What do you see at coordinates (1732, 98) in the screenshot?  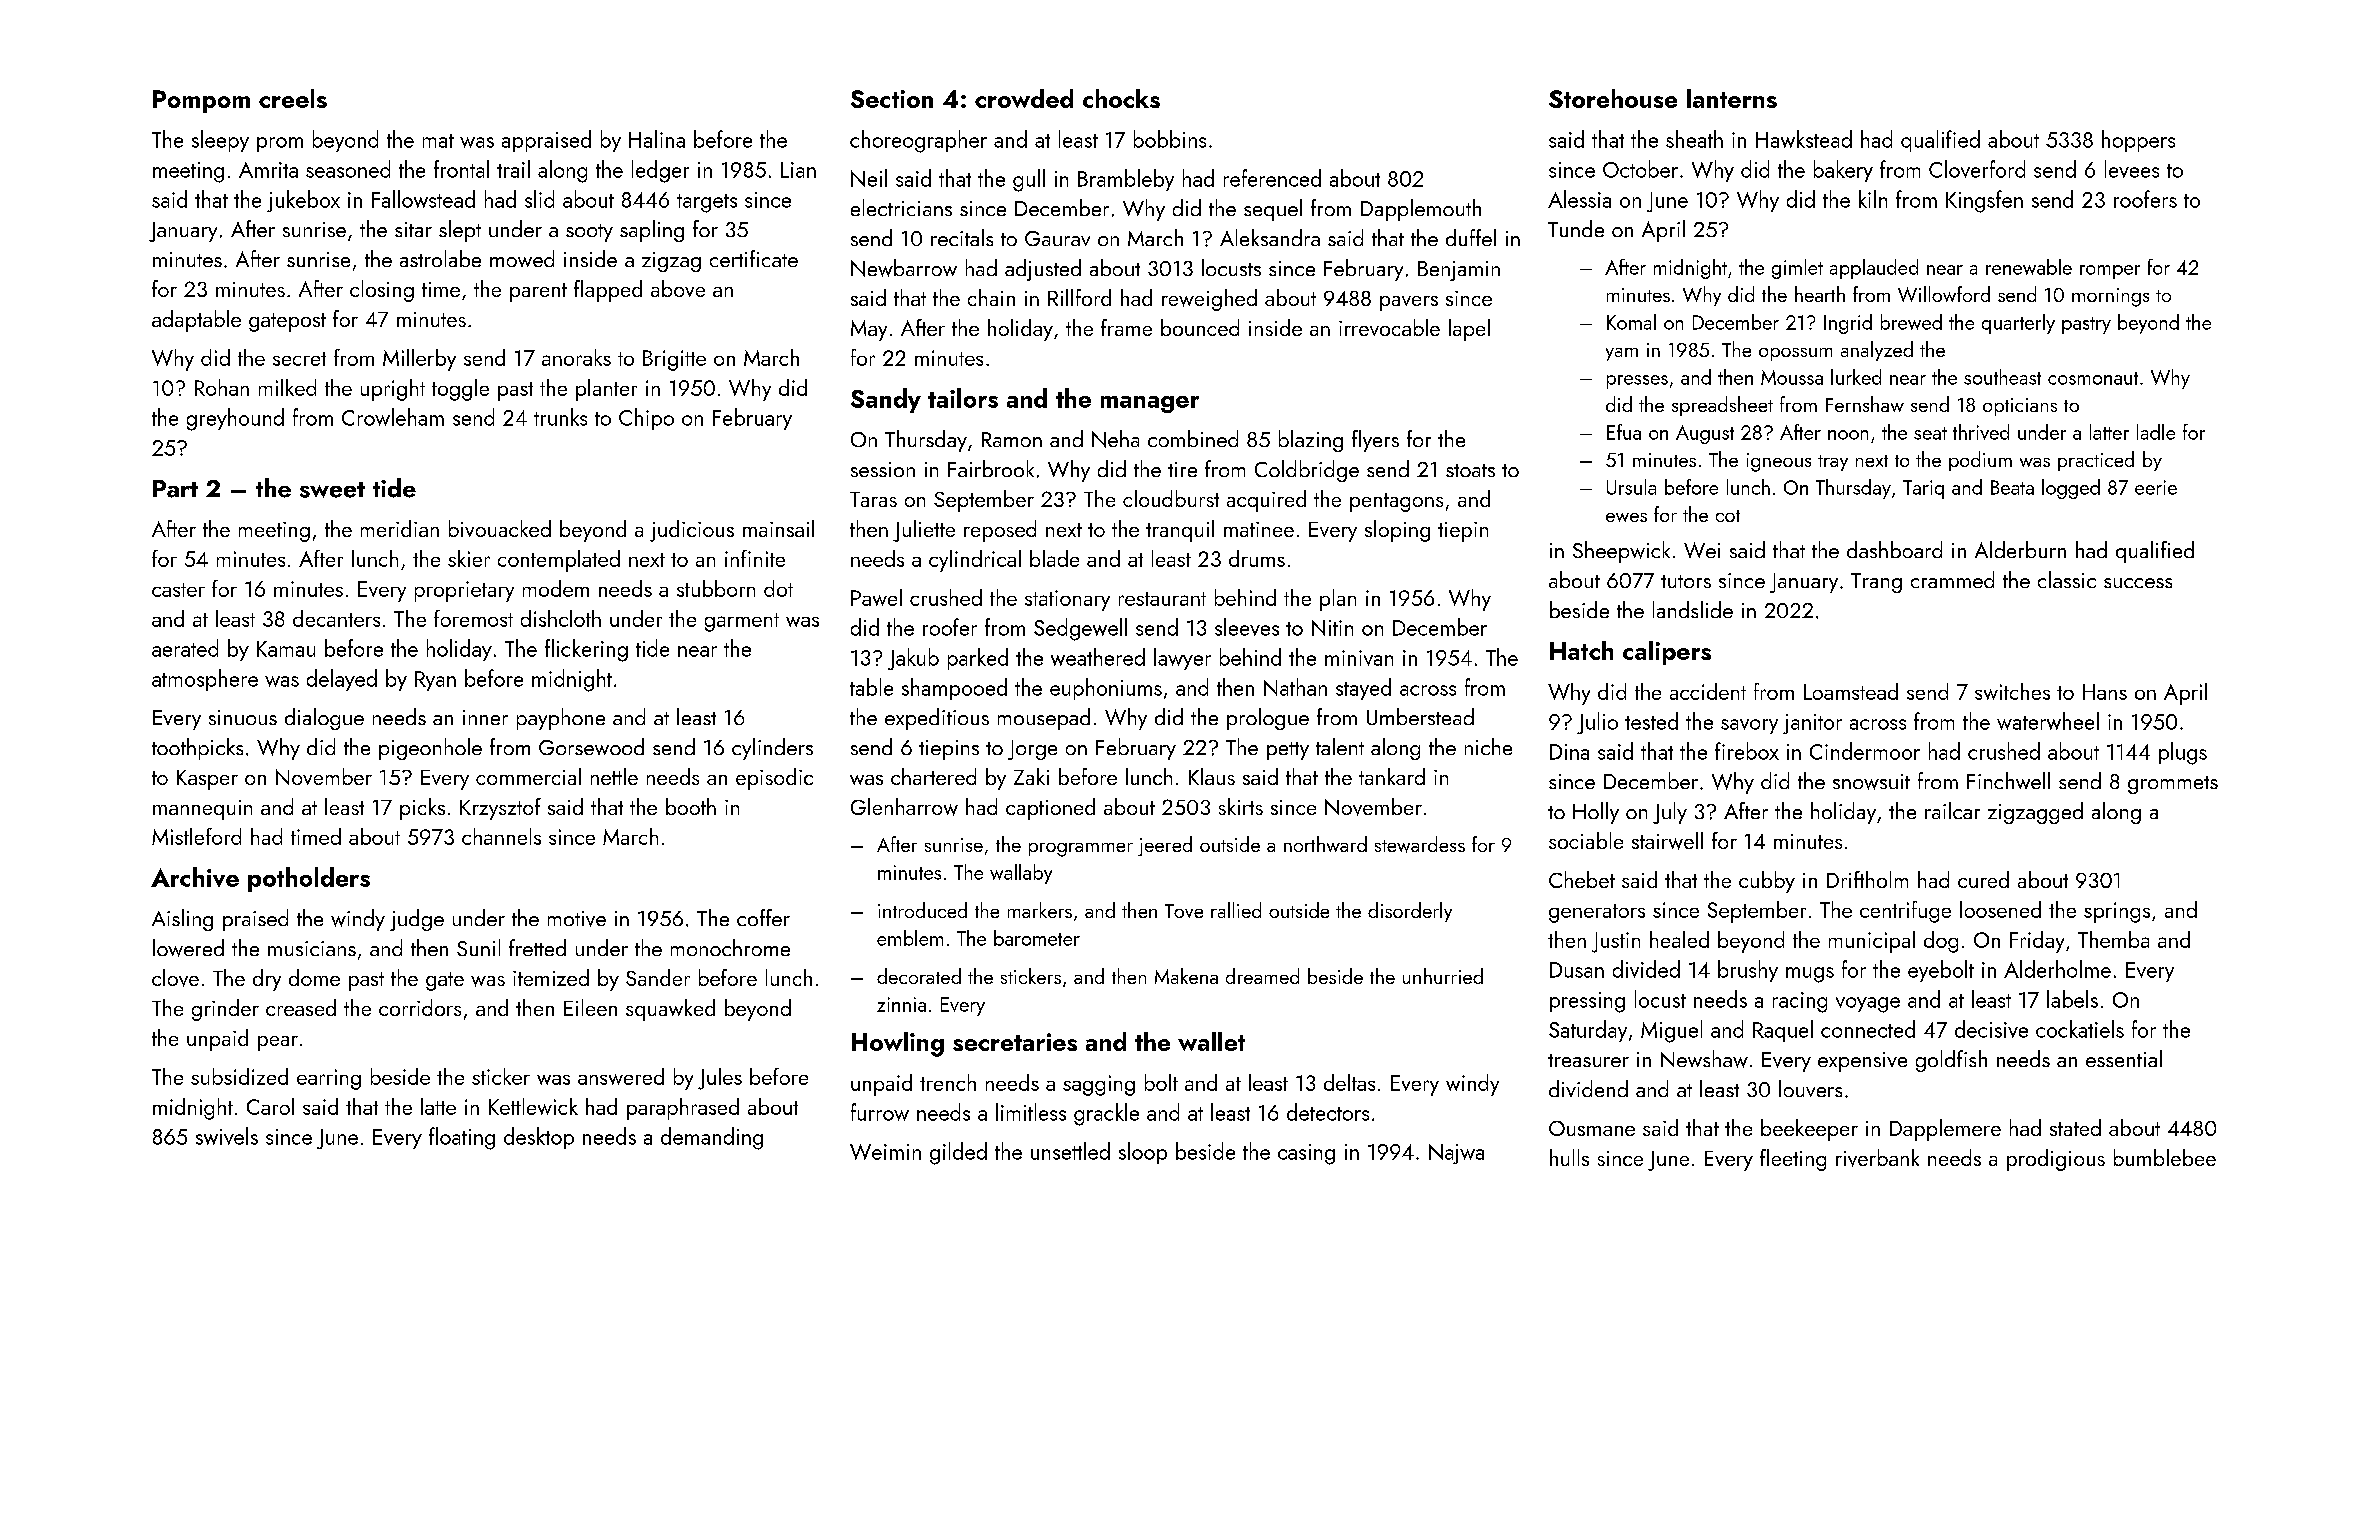 I see `lanterns` at bounding box center [1732, 98].
